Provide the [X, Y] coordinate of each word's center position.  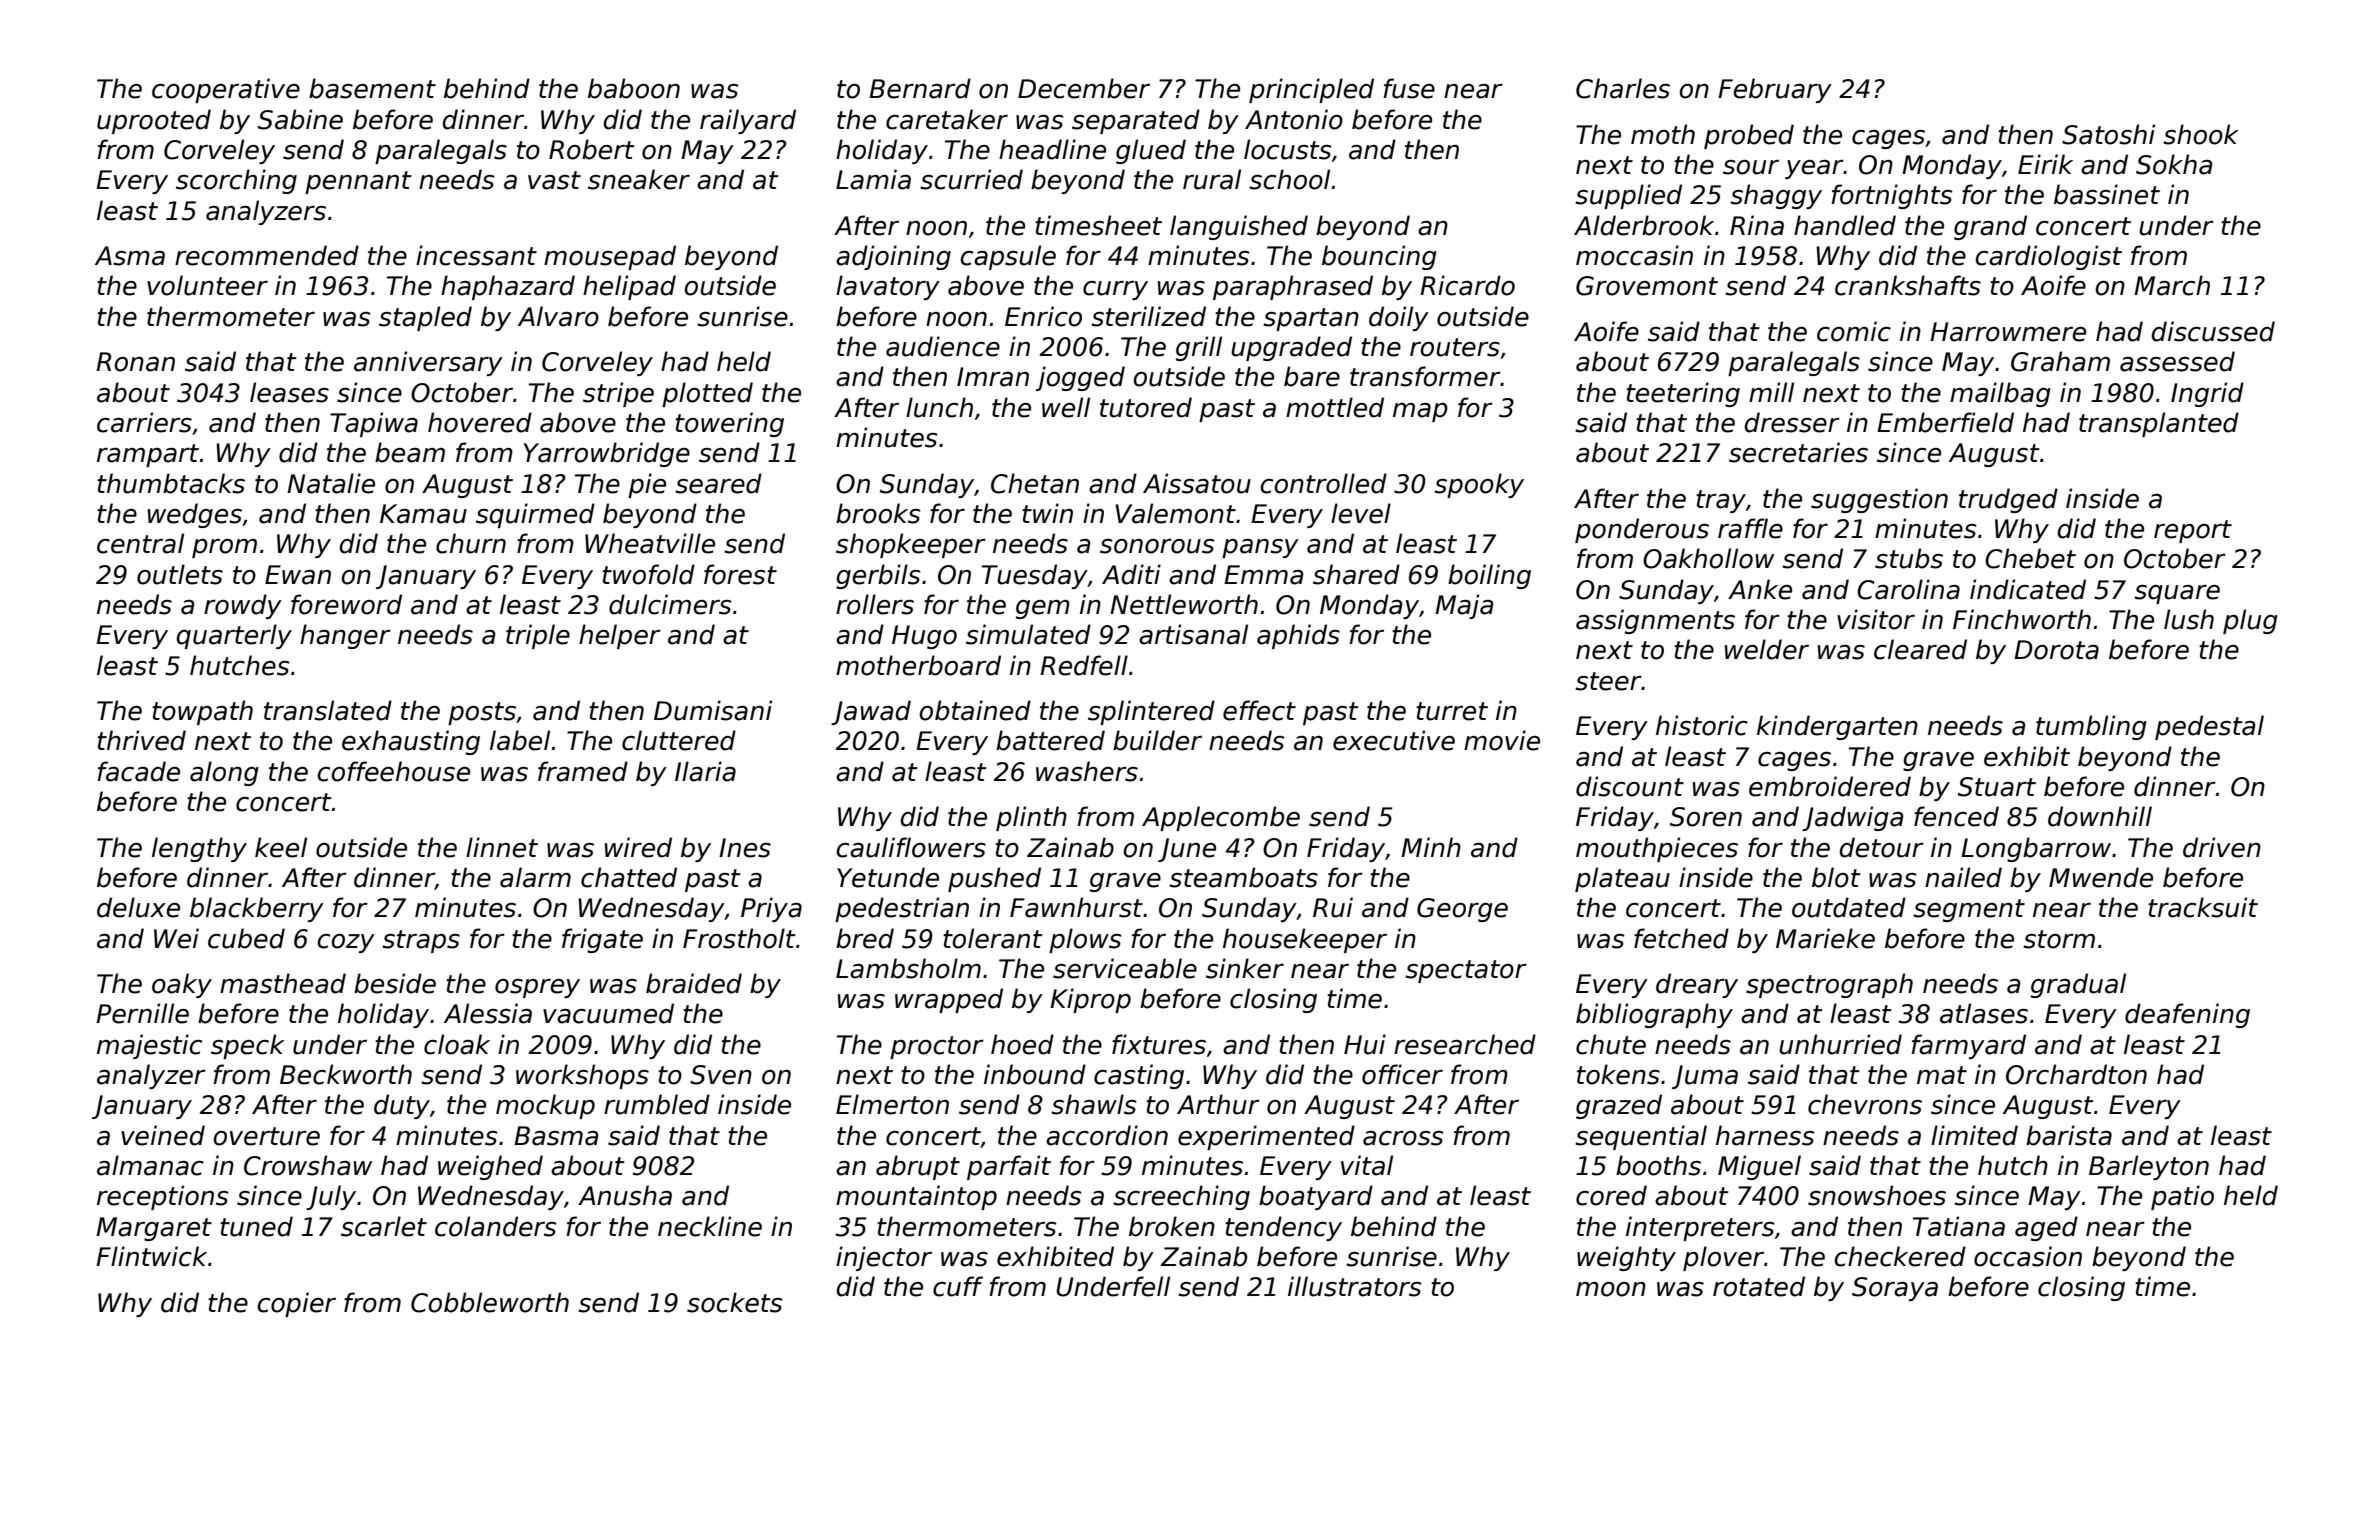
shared [1356, 574]
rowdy [243, 606]
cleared [1920, 649]
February [1775, 90]
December [1084, 88]
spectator [1466, 971]
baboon [634, 88]
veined [163, 1135]
